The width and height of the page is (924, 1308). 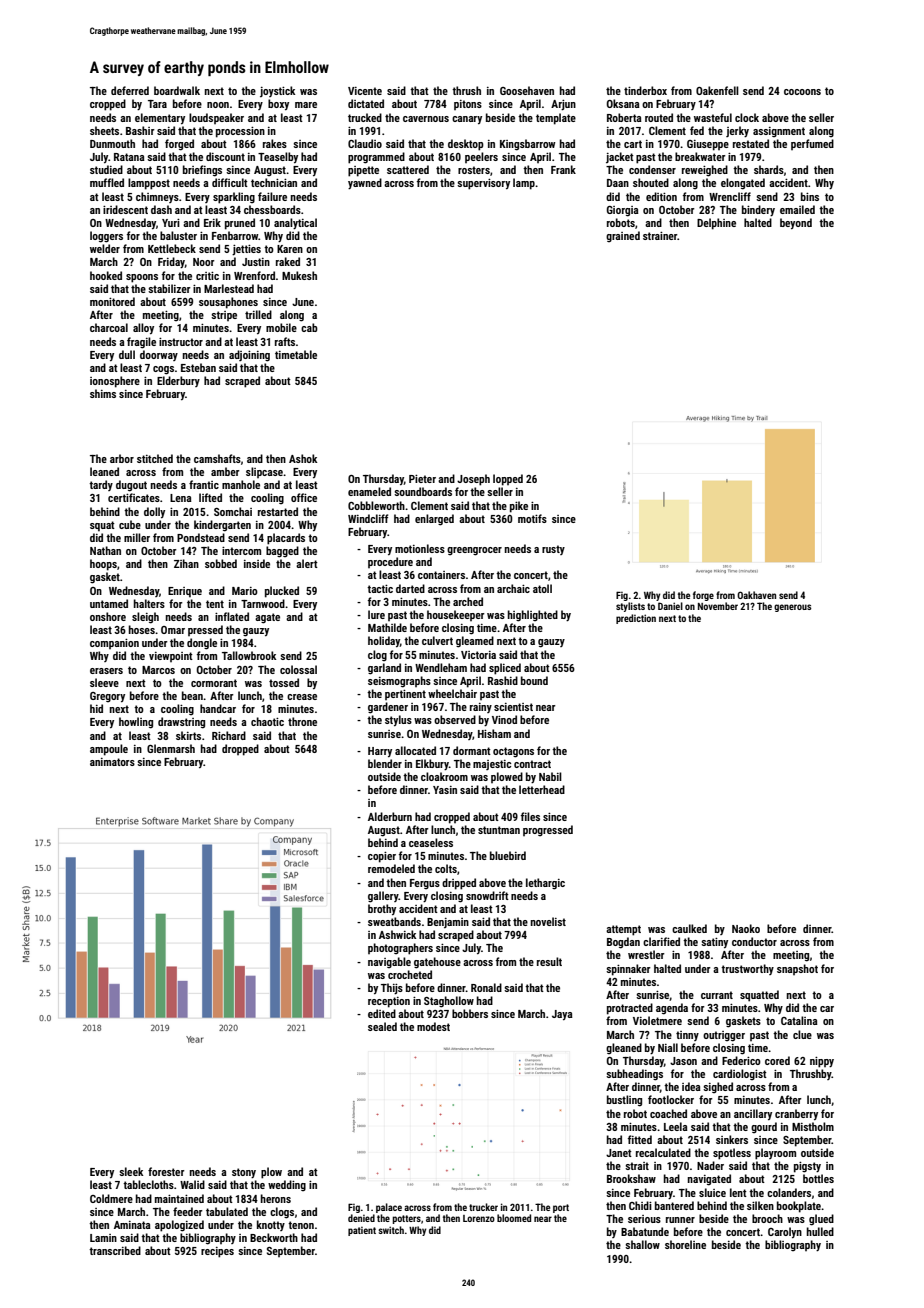 I want to click on snowdrift, so click(x=487, y=895).
